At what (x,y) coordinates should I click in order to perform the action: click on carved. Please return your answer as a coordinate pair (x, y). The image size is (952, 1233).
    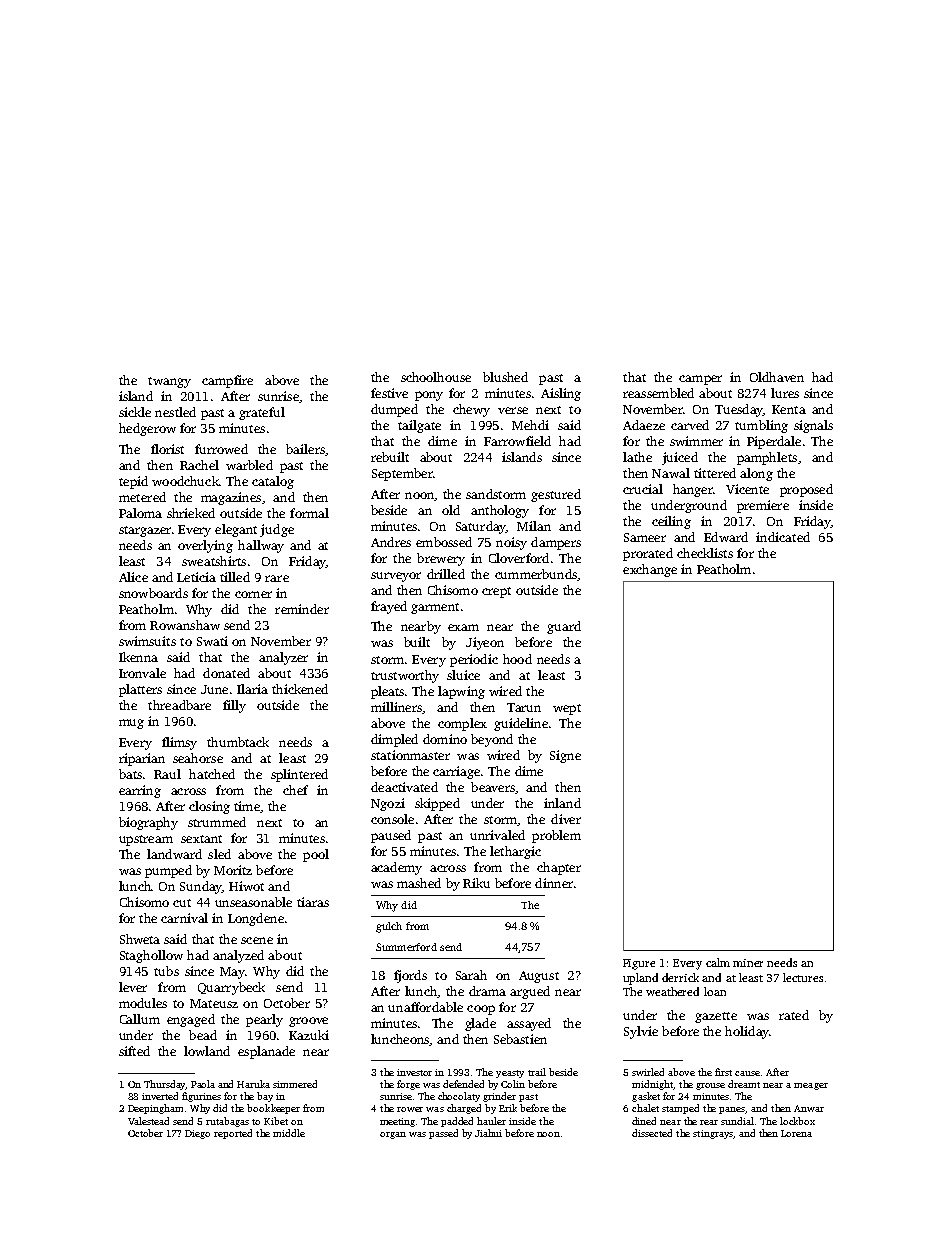
    Looking at the image, I should click on (690, 425).
